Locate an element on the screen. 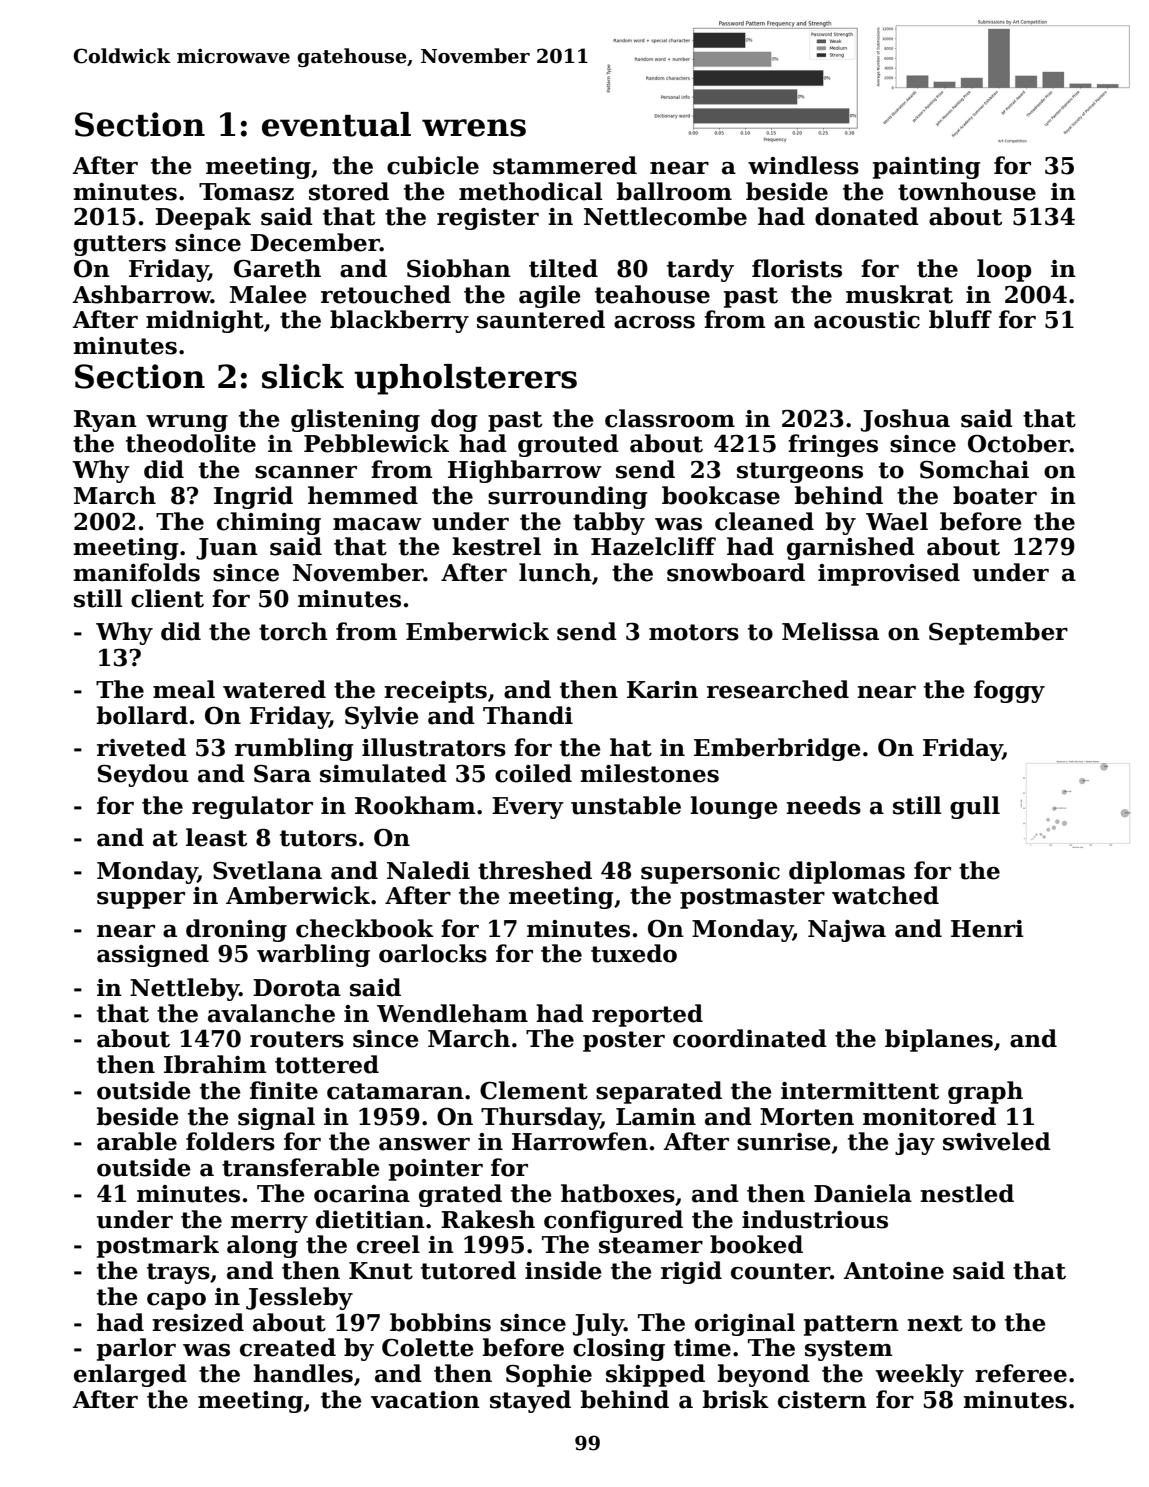 The image size is (1149, 1487). enlarged is located at coordinates (130, 1375).
